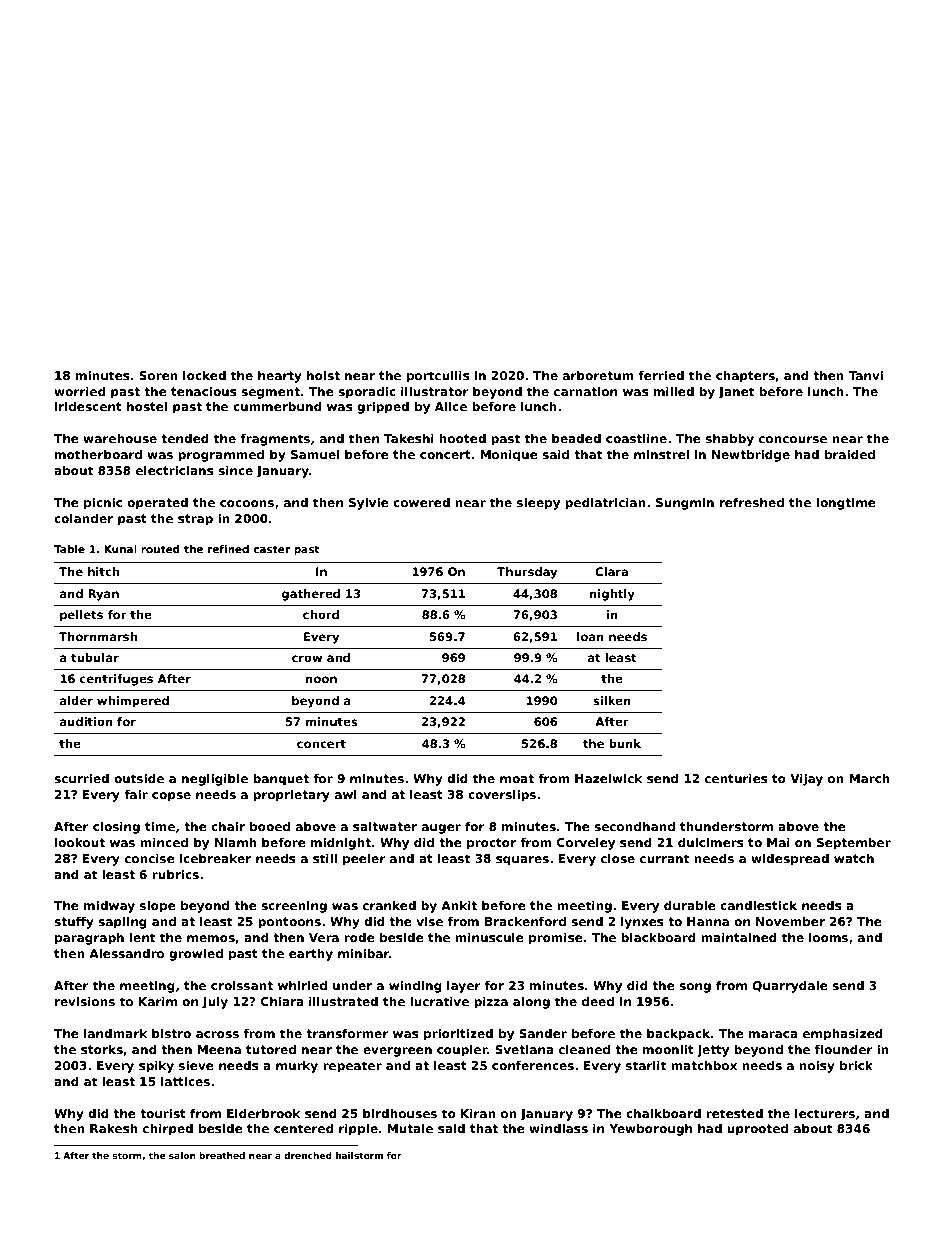 The image size is (952, 1233). I want to click on milled, so click(674, 391).
